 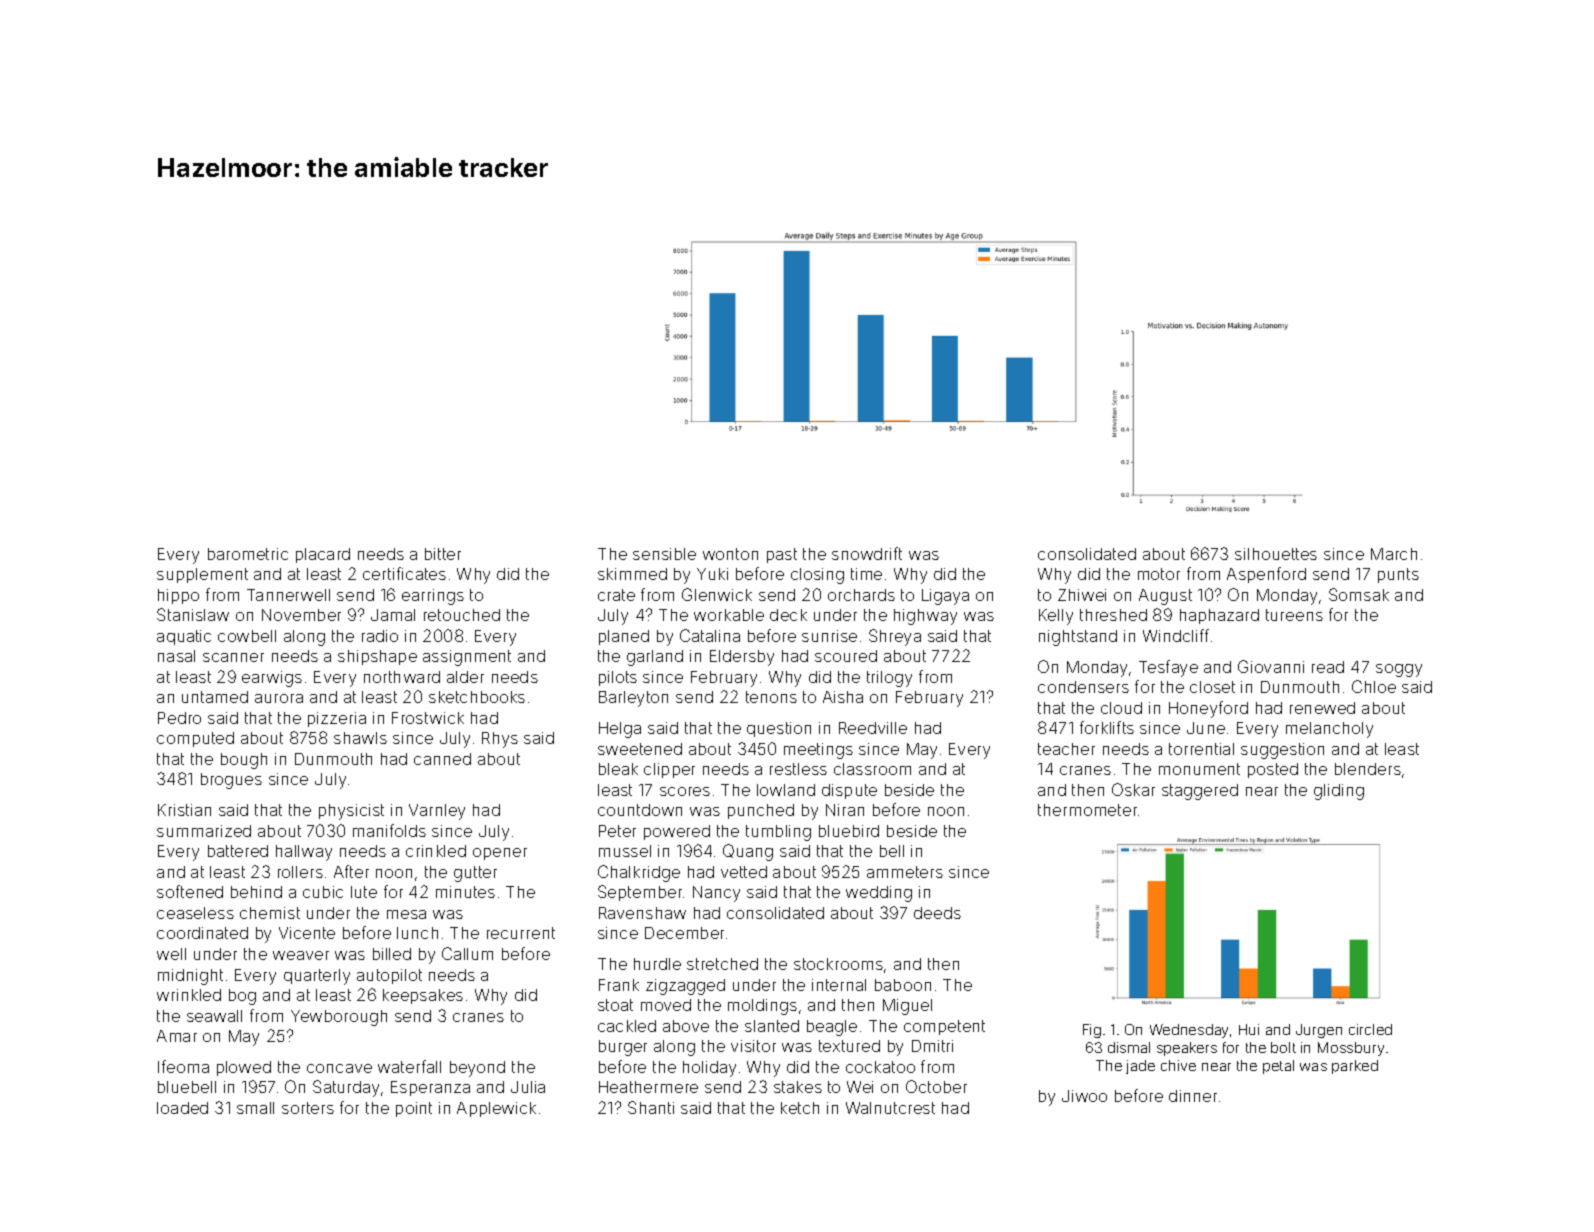 I want to click on Rhys, so click(x=500, y=740).
